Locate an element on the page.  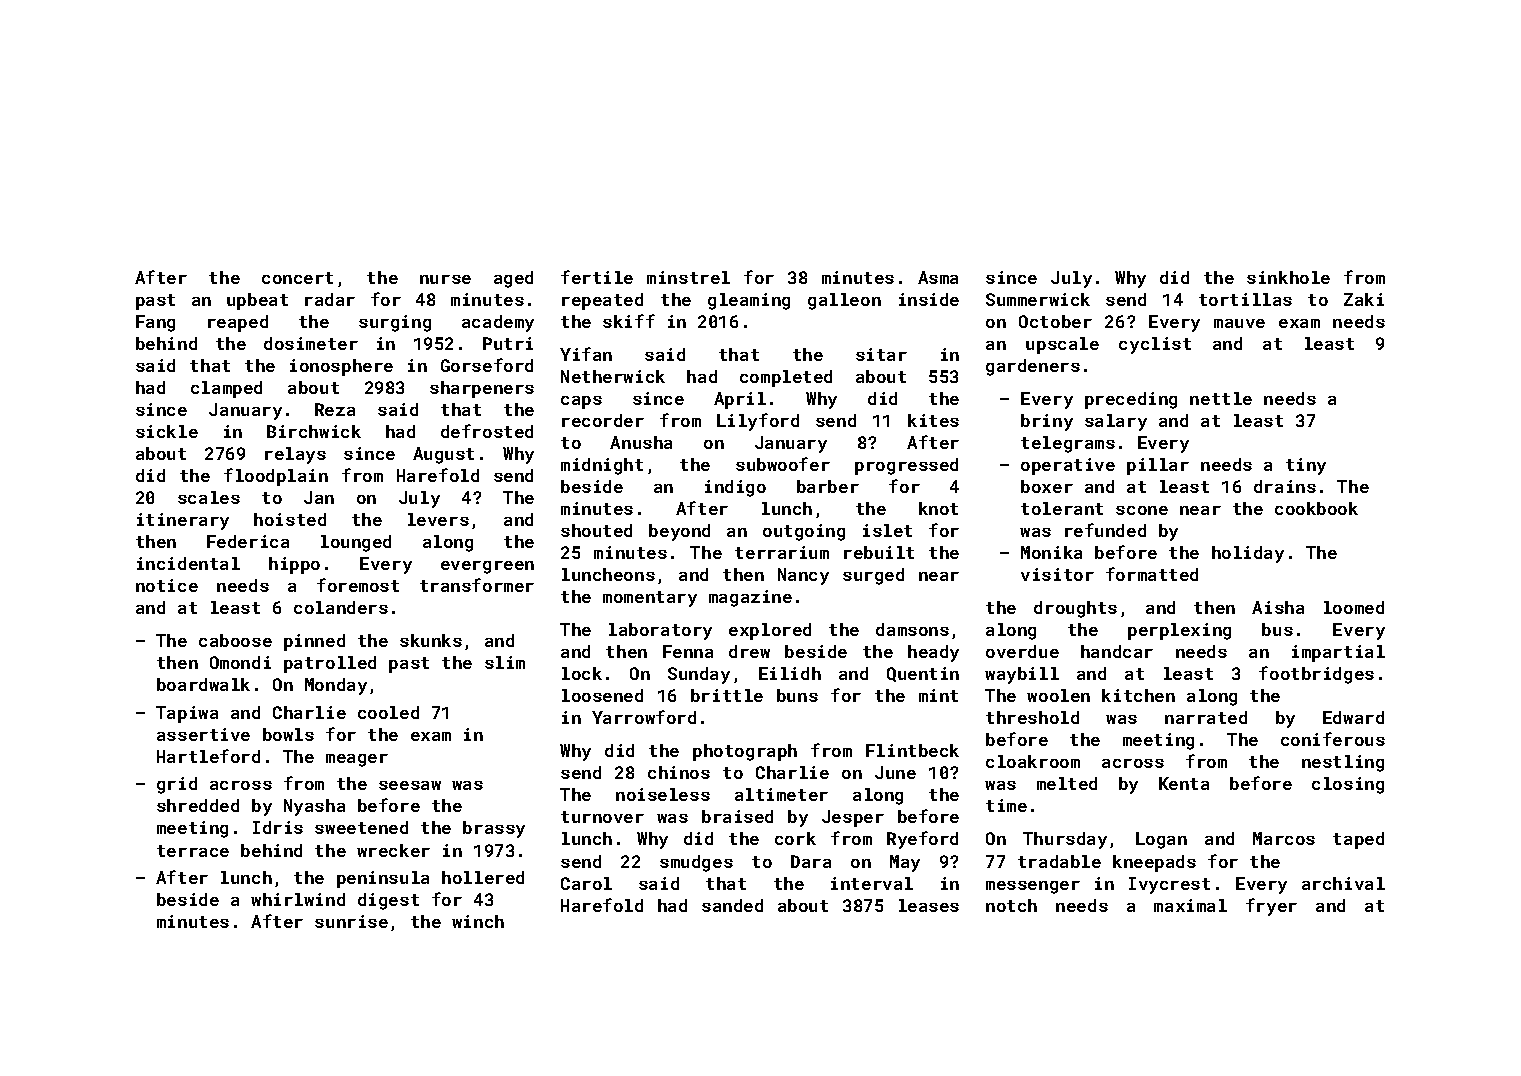
Eilidh is located at coordinates (790, 673).
